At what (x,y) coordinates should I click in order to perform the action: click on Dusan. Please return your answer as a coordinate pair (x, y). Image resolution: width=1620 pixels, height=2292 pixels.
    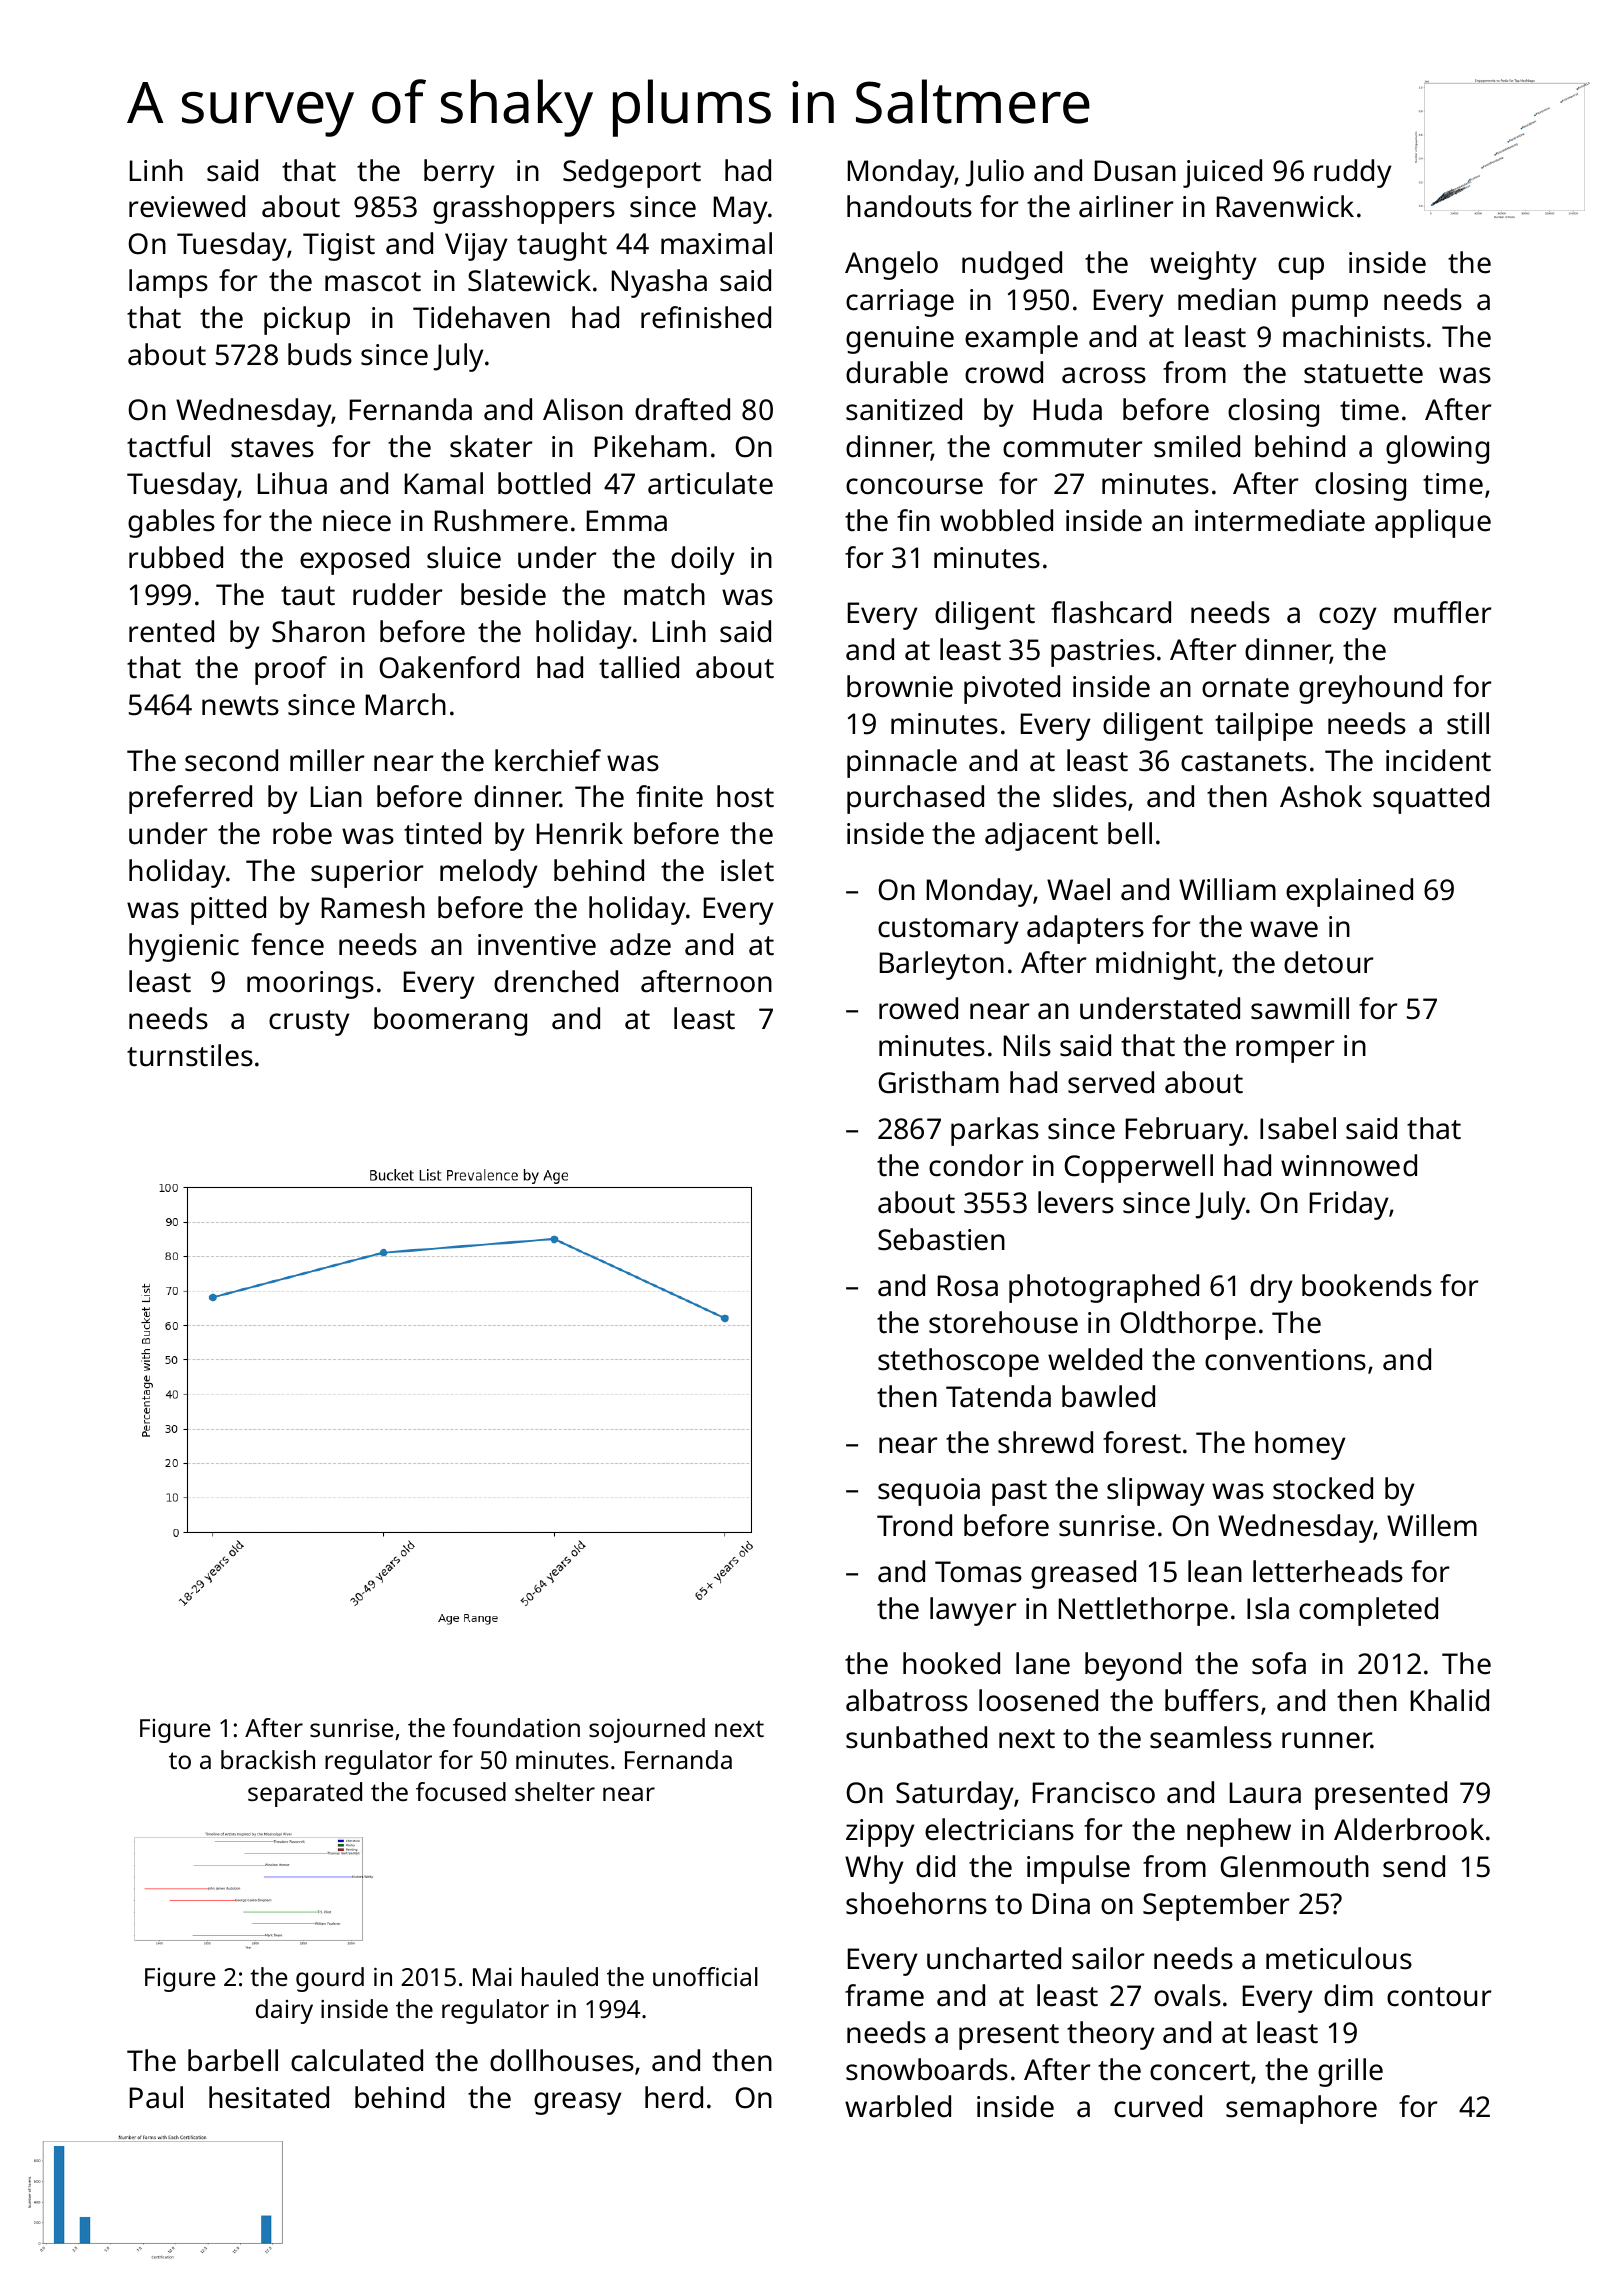
    Looking at the image, I should click on (1135, 171).
